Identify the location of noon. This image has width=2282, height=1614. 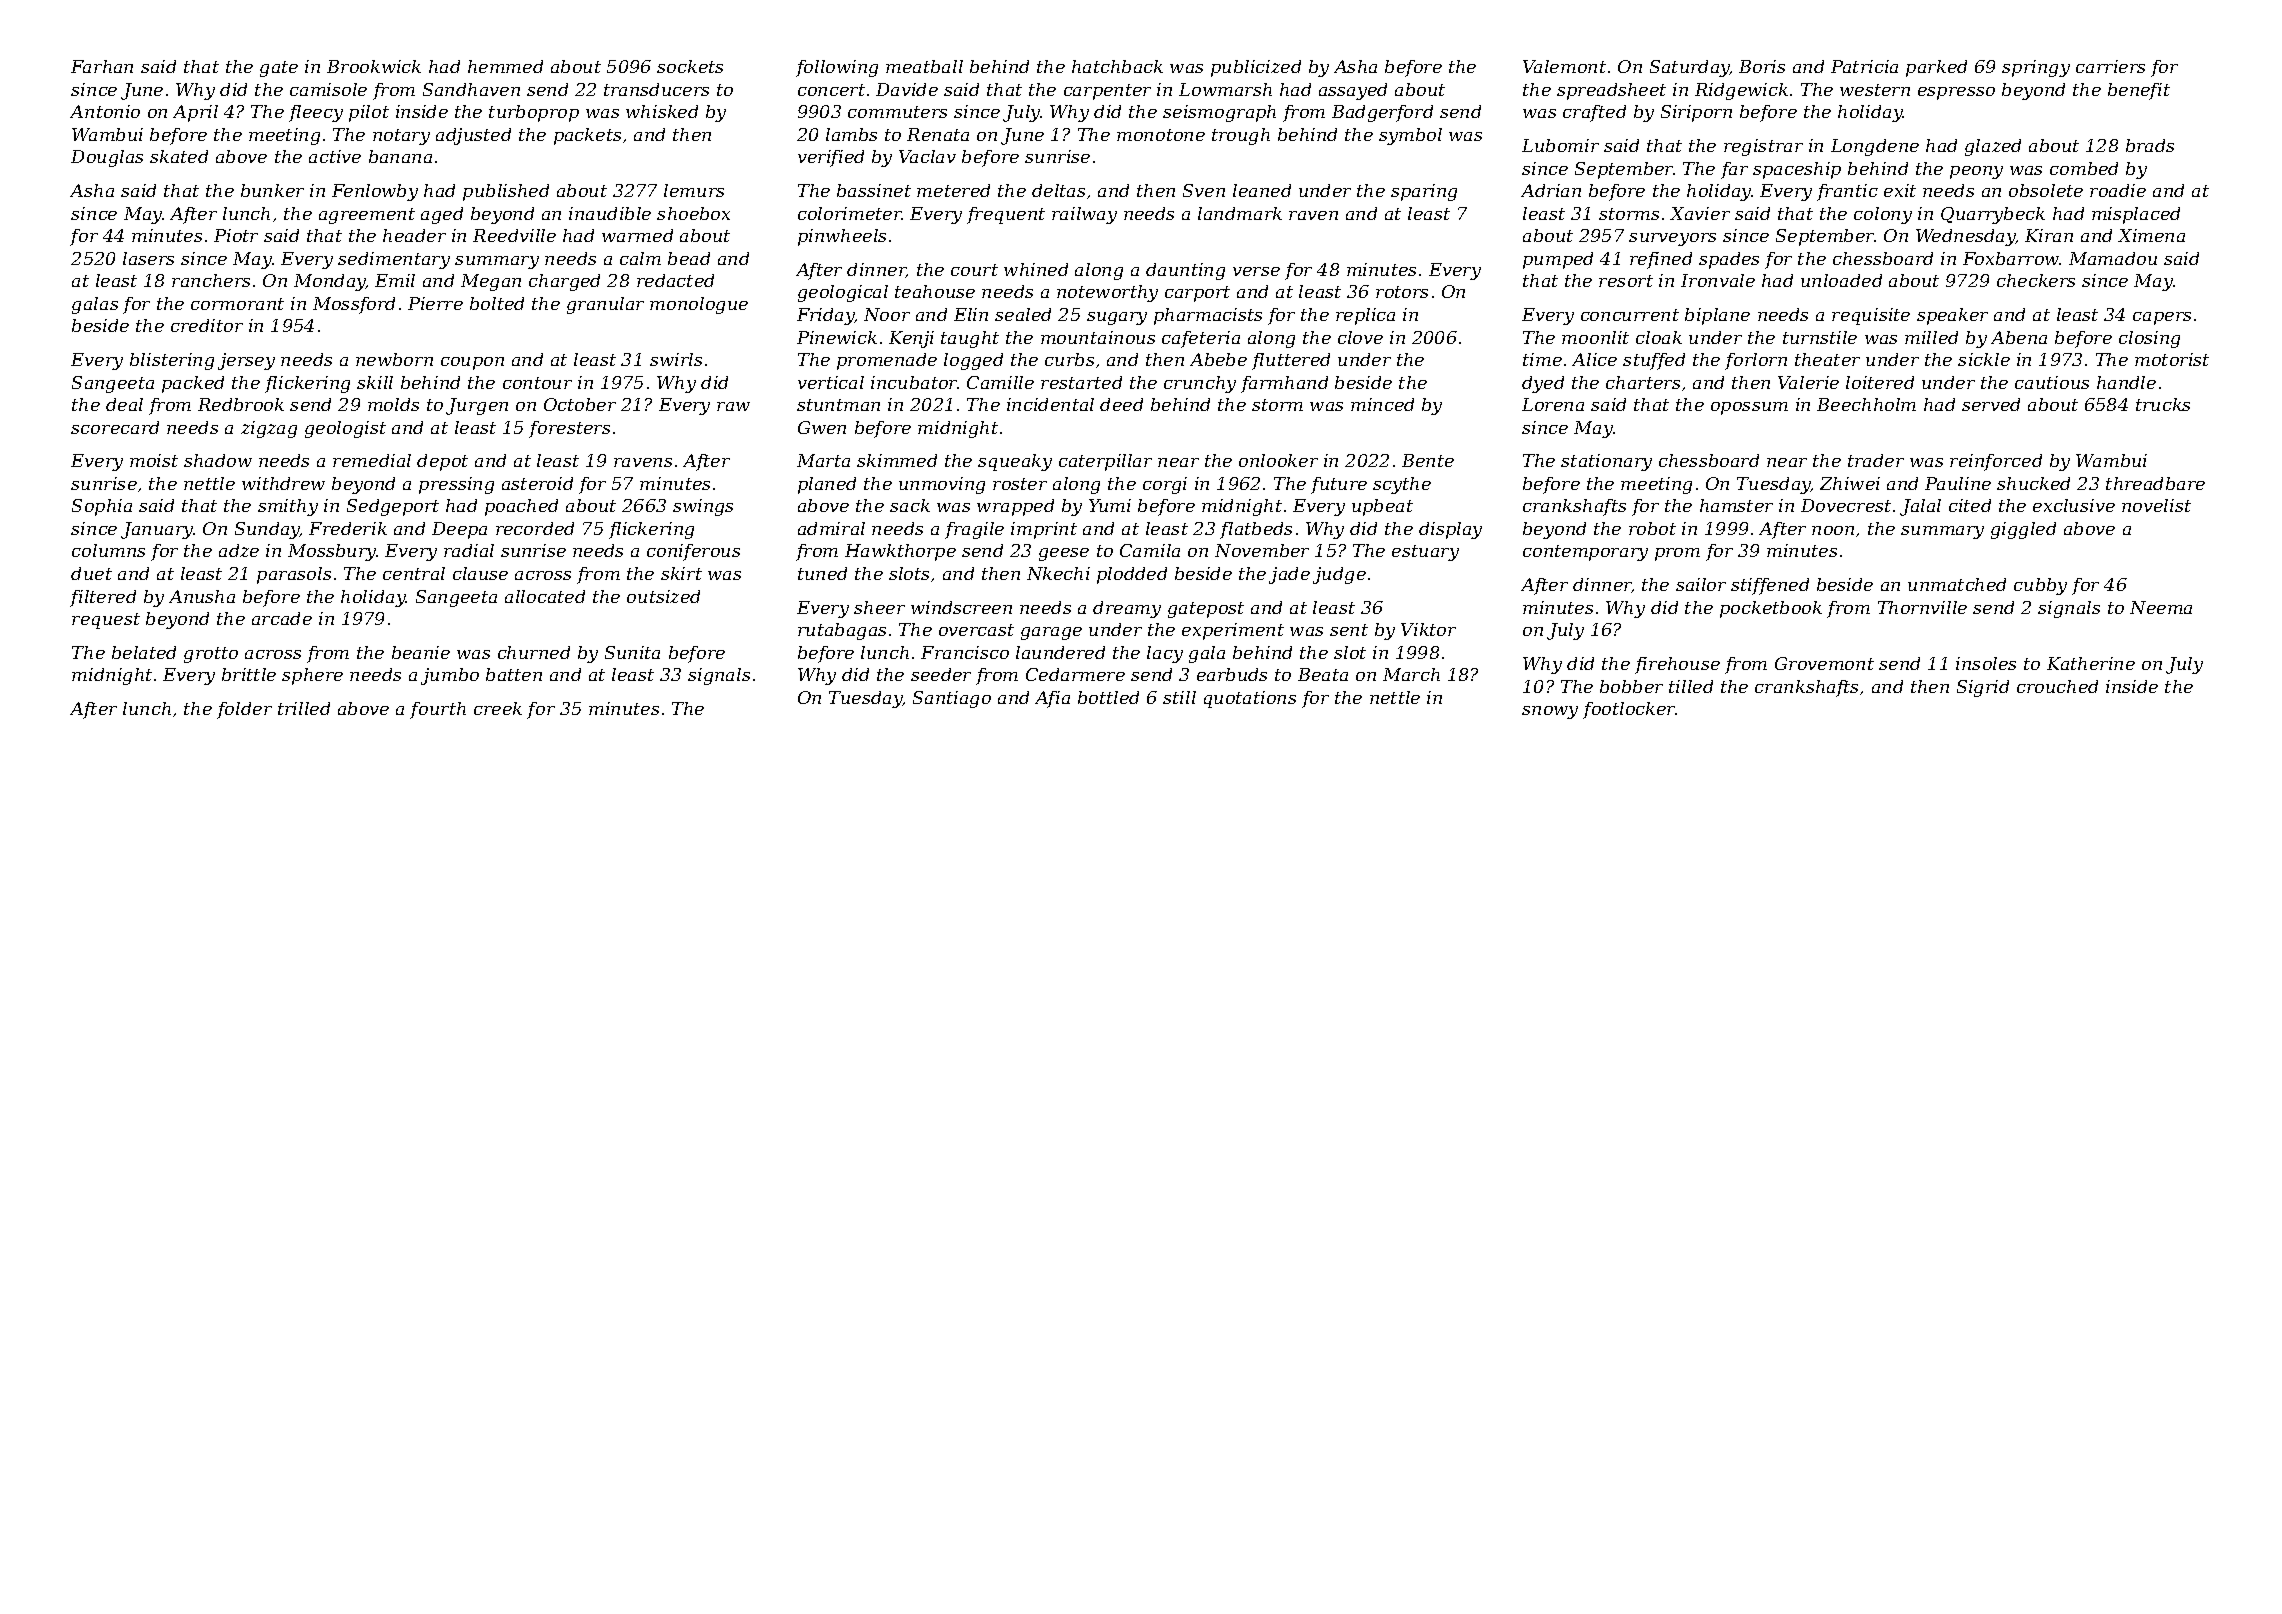
(1833, 530).
